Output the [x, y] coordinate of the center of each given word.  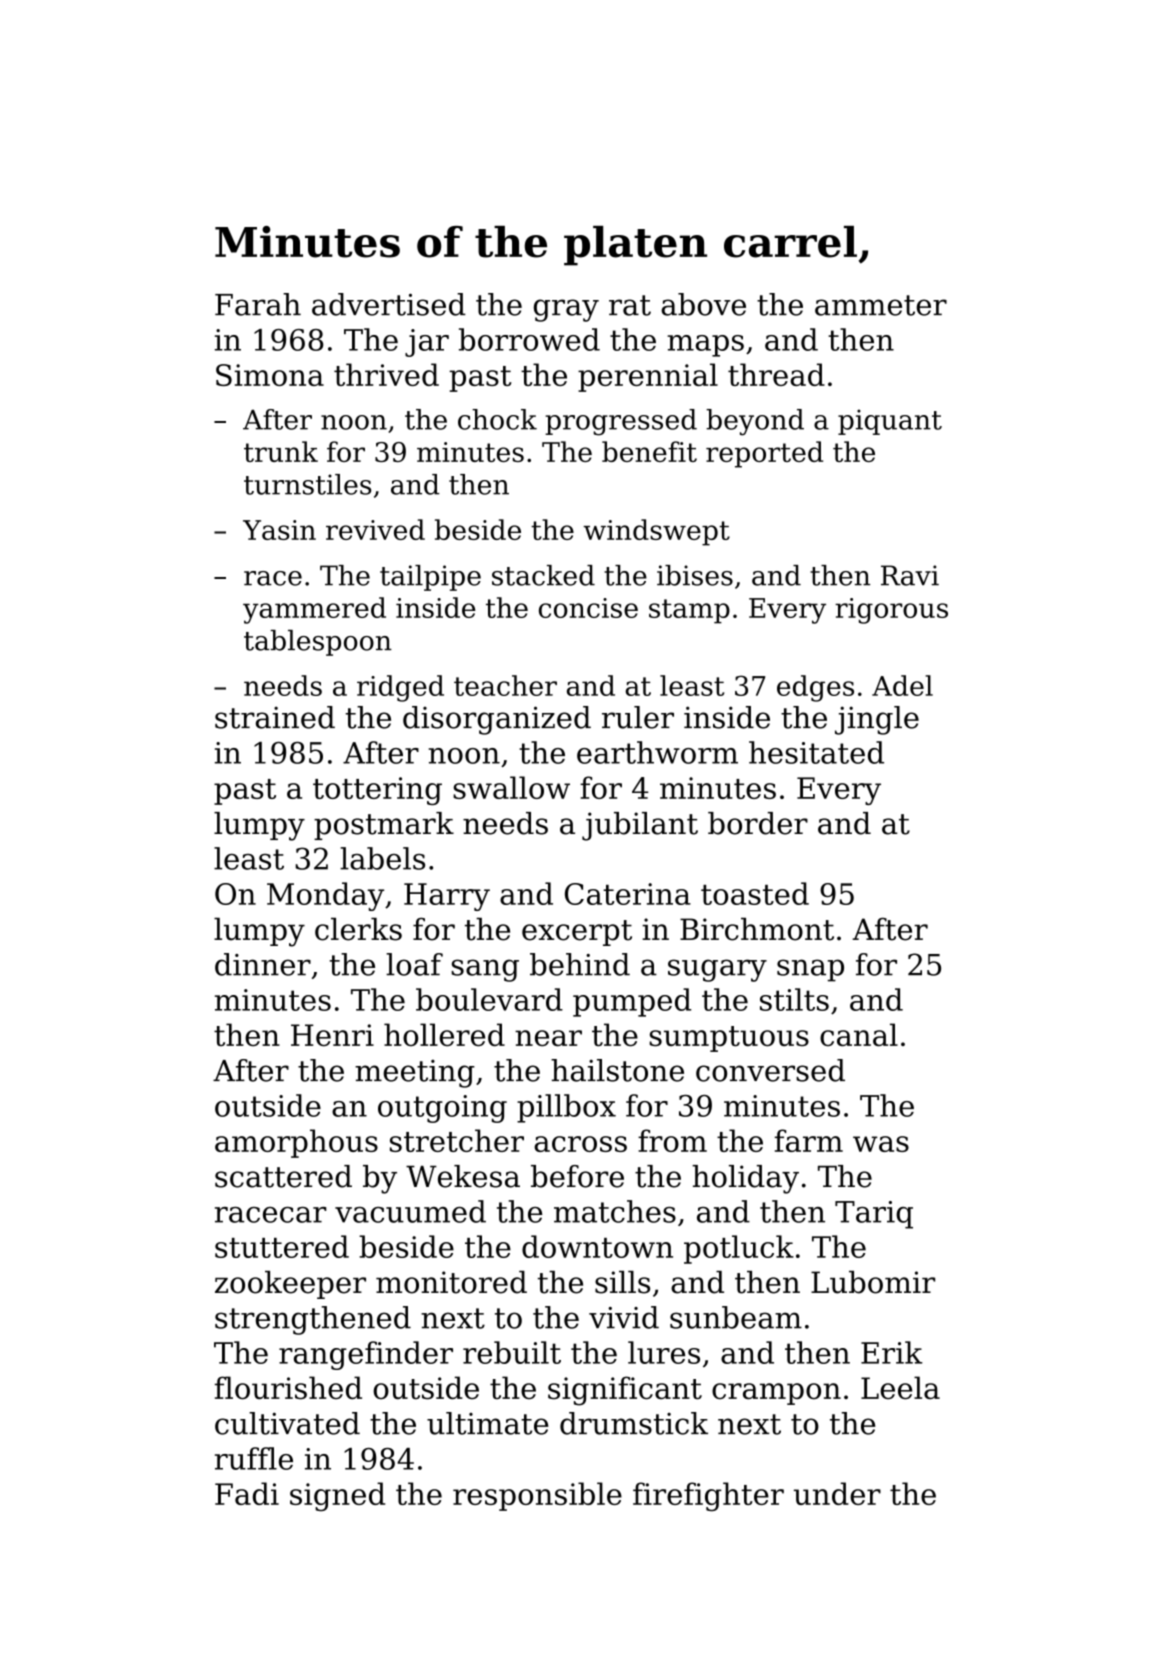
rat [630, 305]
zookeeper [290, 1285]
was [881, 1144]
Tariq [874, 1215]
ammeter [881, 305]
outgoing [442, 1109]
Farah [258, 304]
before [577, 1176]
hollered [444, 1034]
